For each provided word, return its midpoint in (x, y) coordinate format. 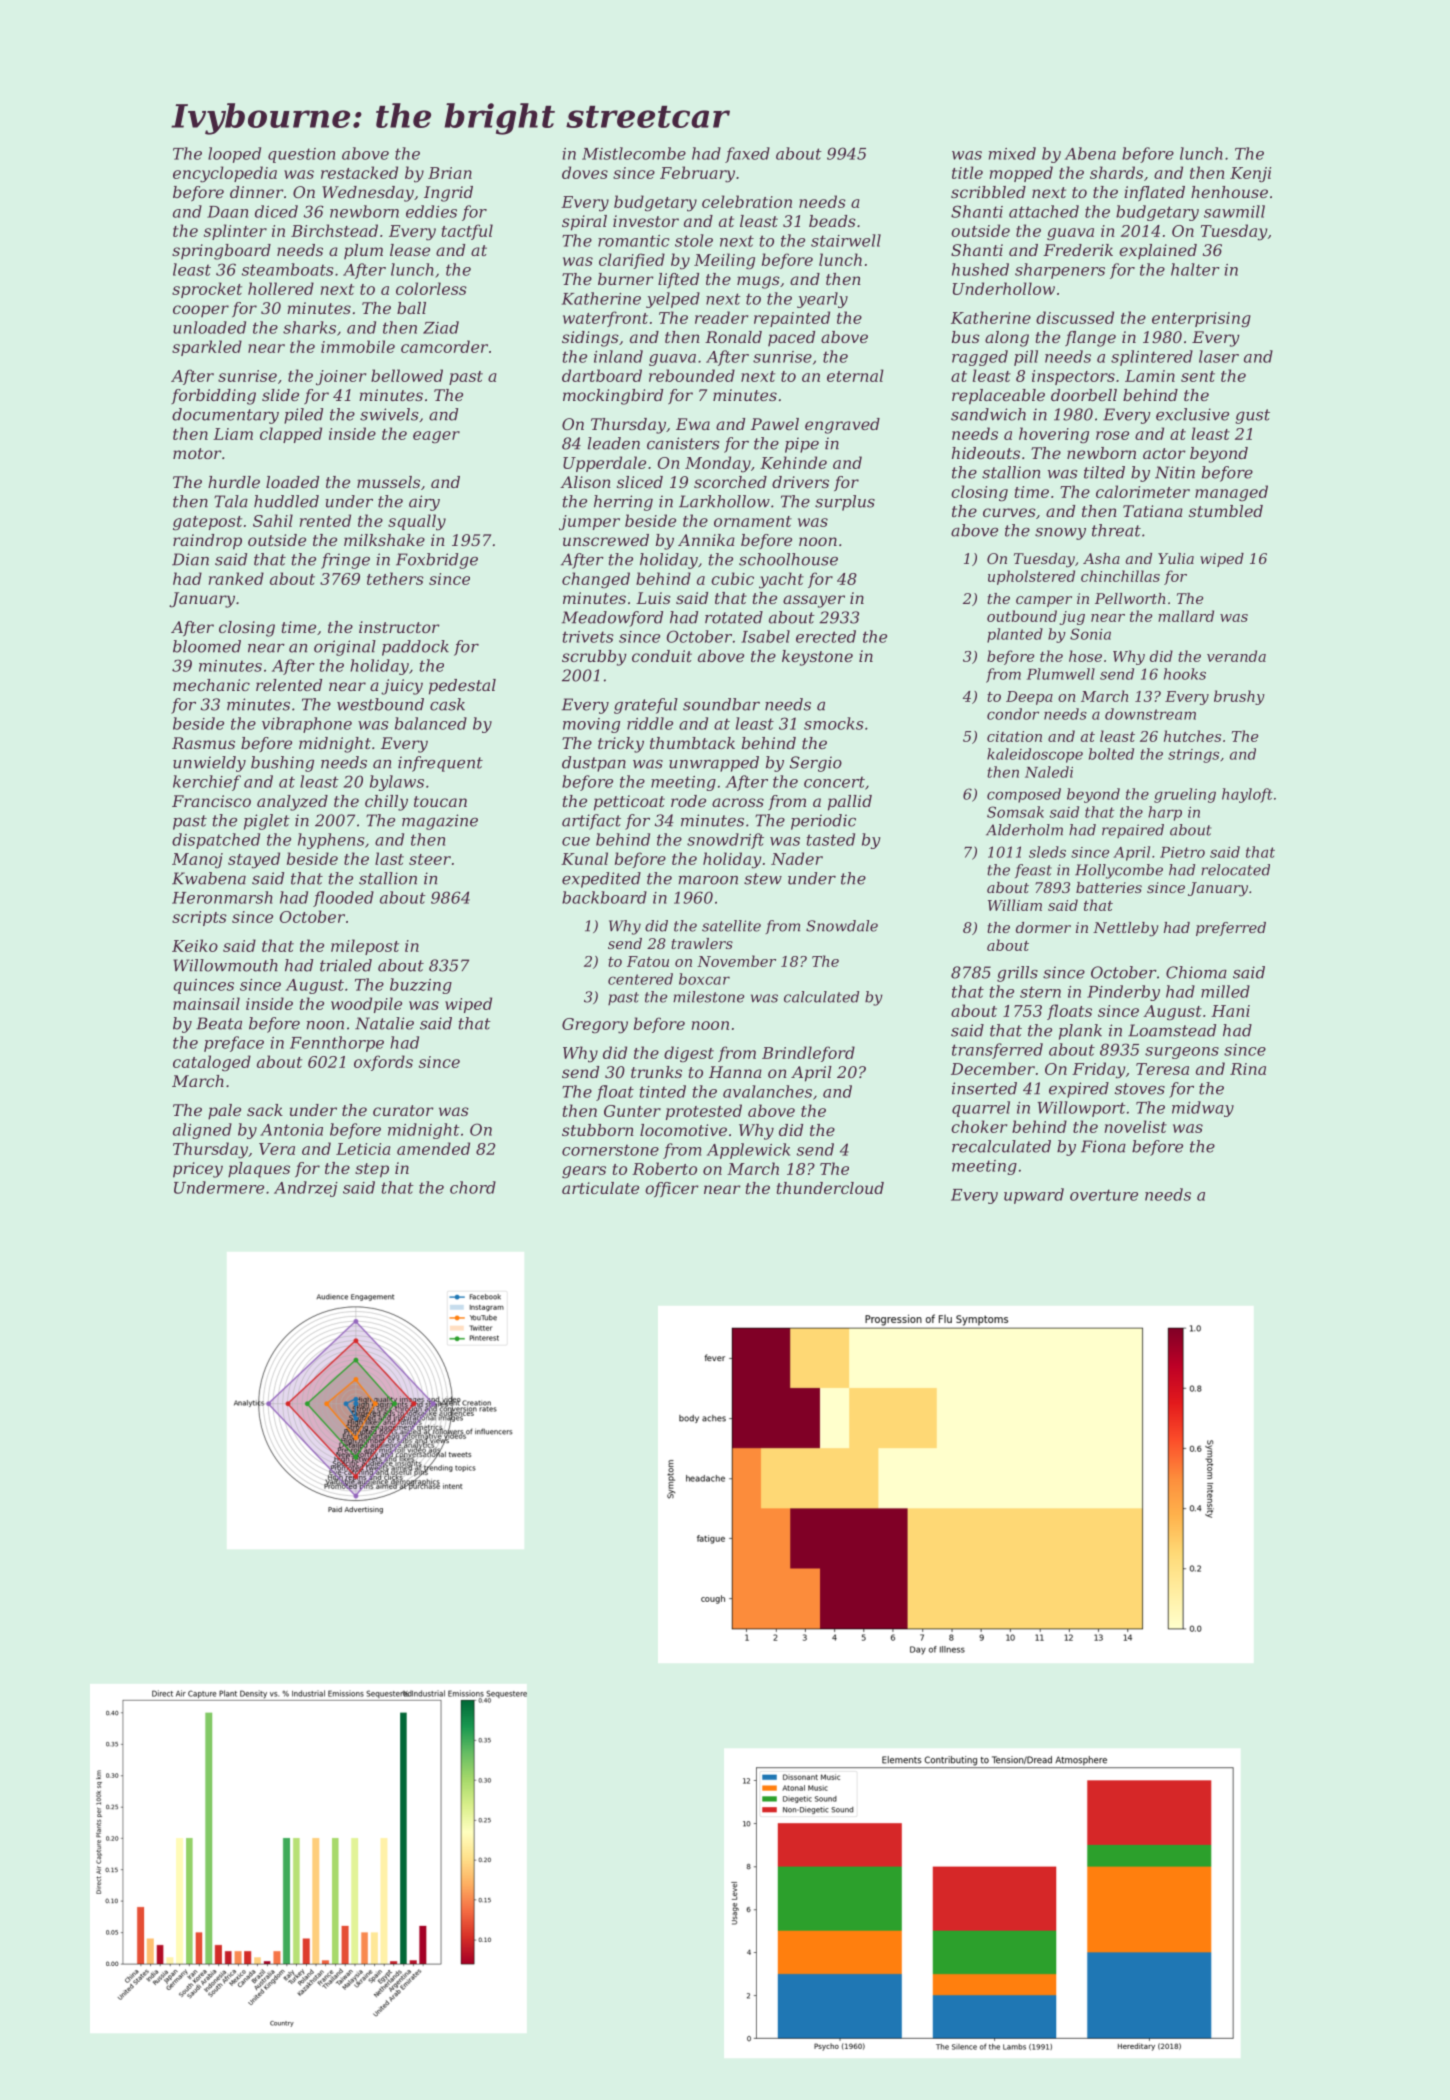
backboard (604, 897)
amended (433, 1148)
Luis (653, 598)
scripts (199, 918)
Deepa (1029, 698)
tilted (1104, 472)
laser (1219, 356)
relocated (1235, 870)
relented (289, 685)
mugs (758, 282)
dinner (257, 192)
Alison (585, 482)
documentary (225, 416)
